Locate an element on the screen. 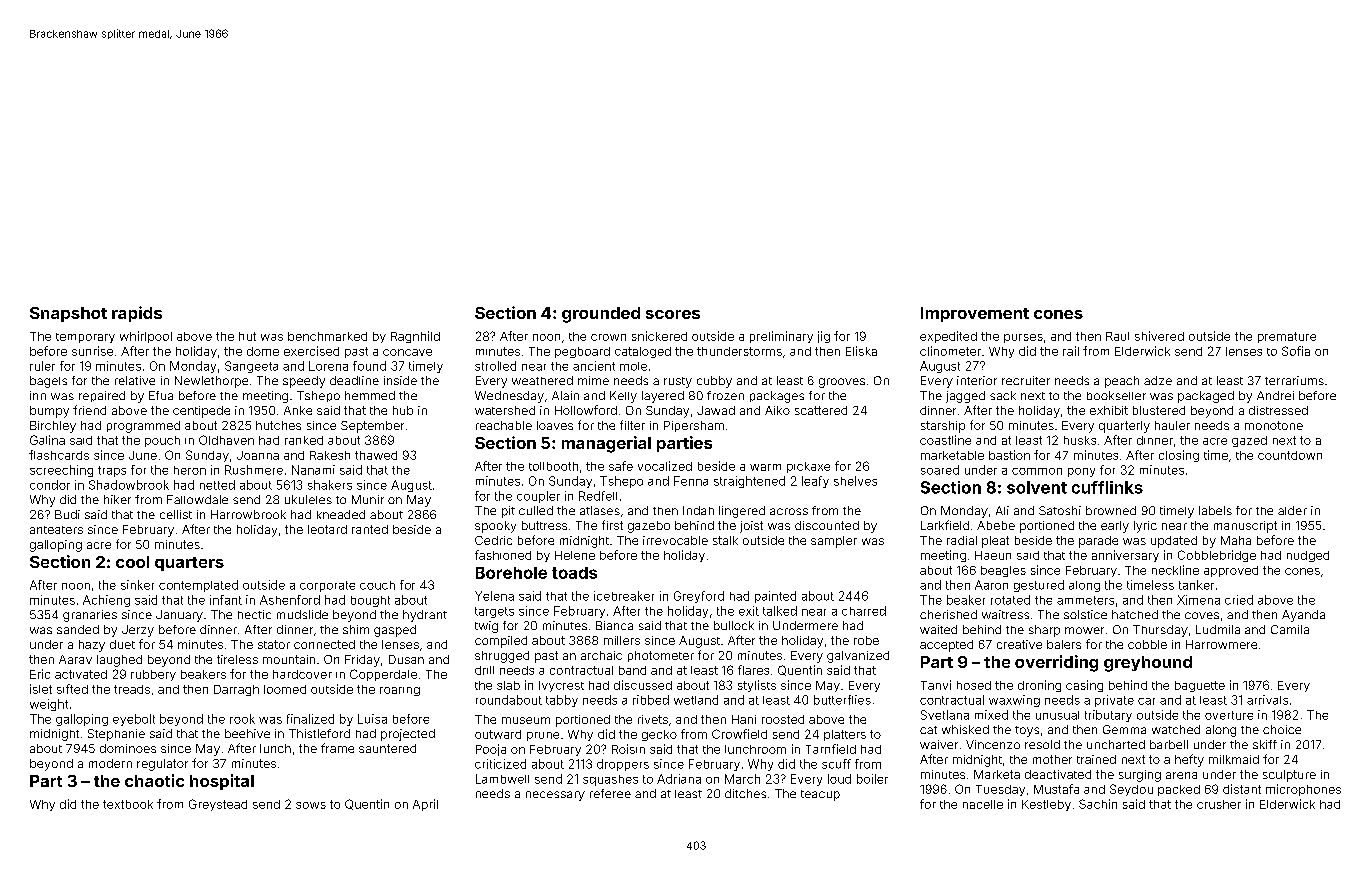  gazebo is located at coordinates (649, 527).
